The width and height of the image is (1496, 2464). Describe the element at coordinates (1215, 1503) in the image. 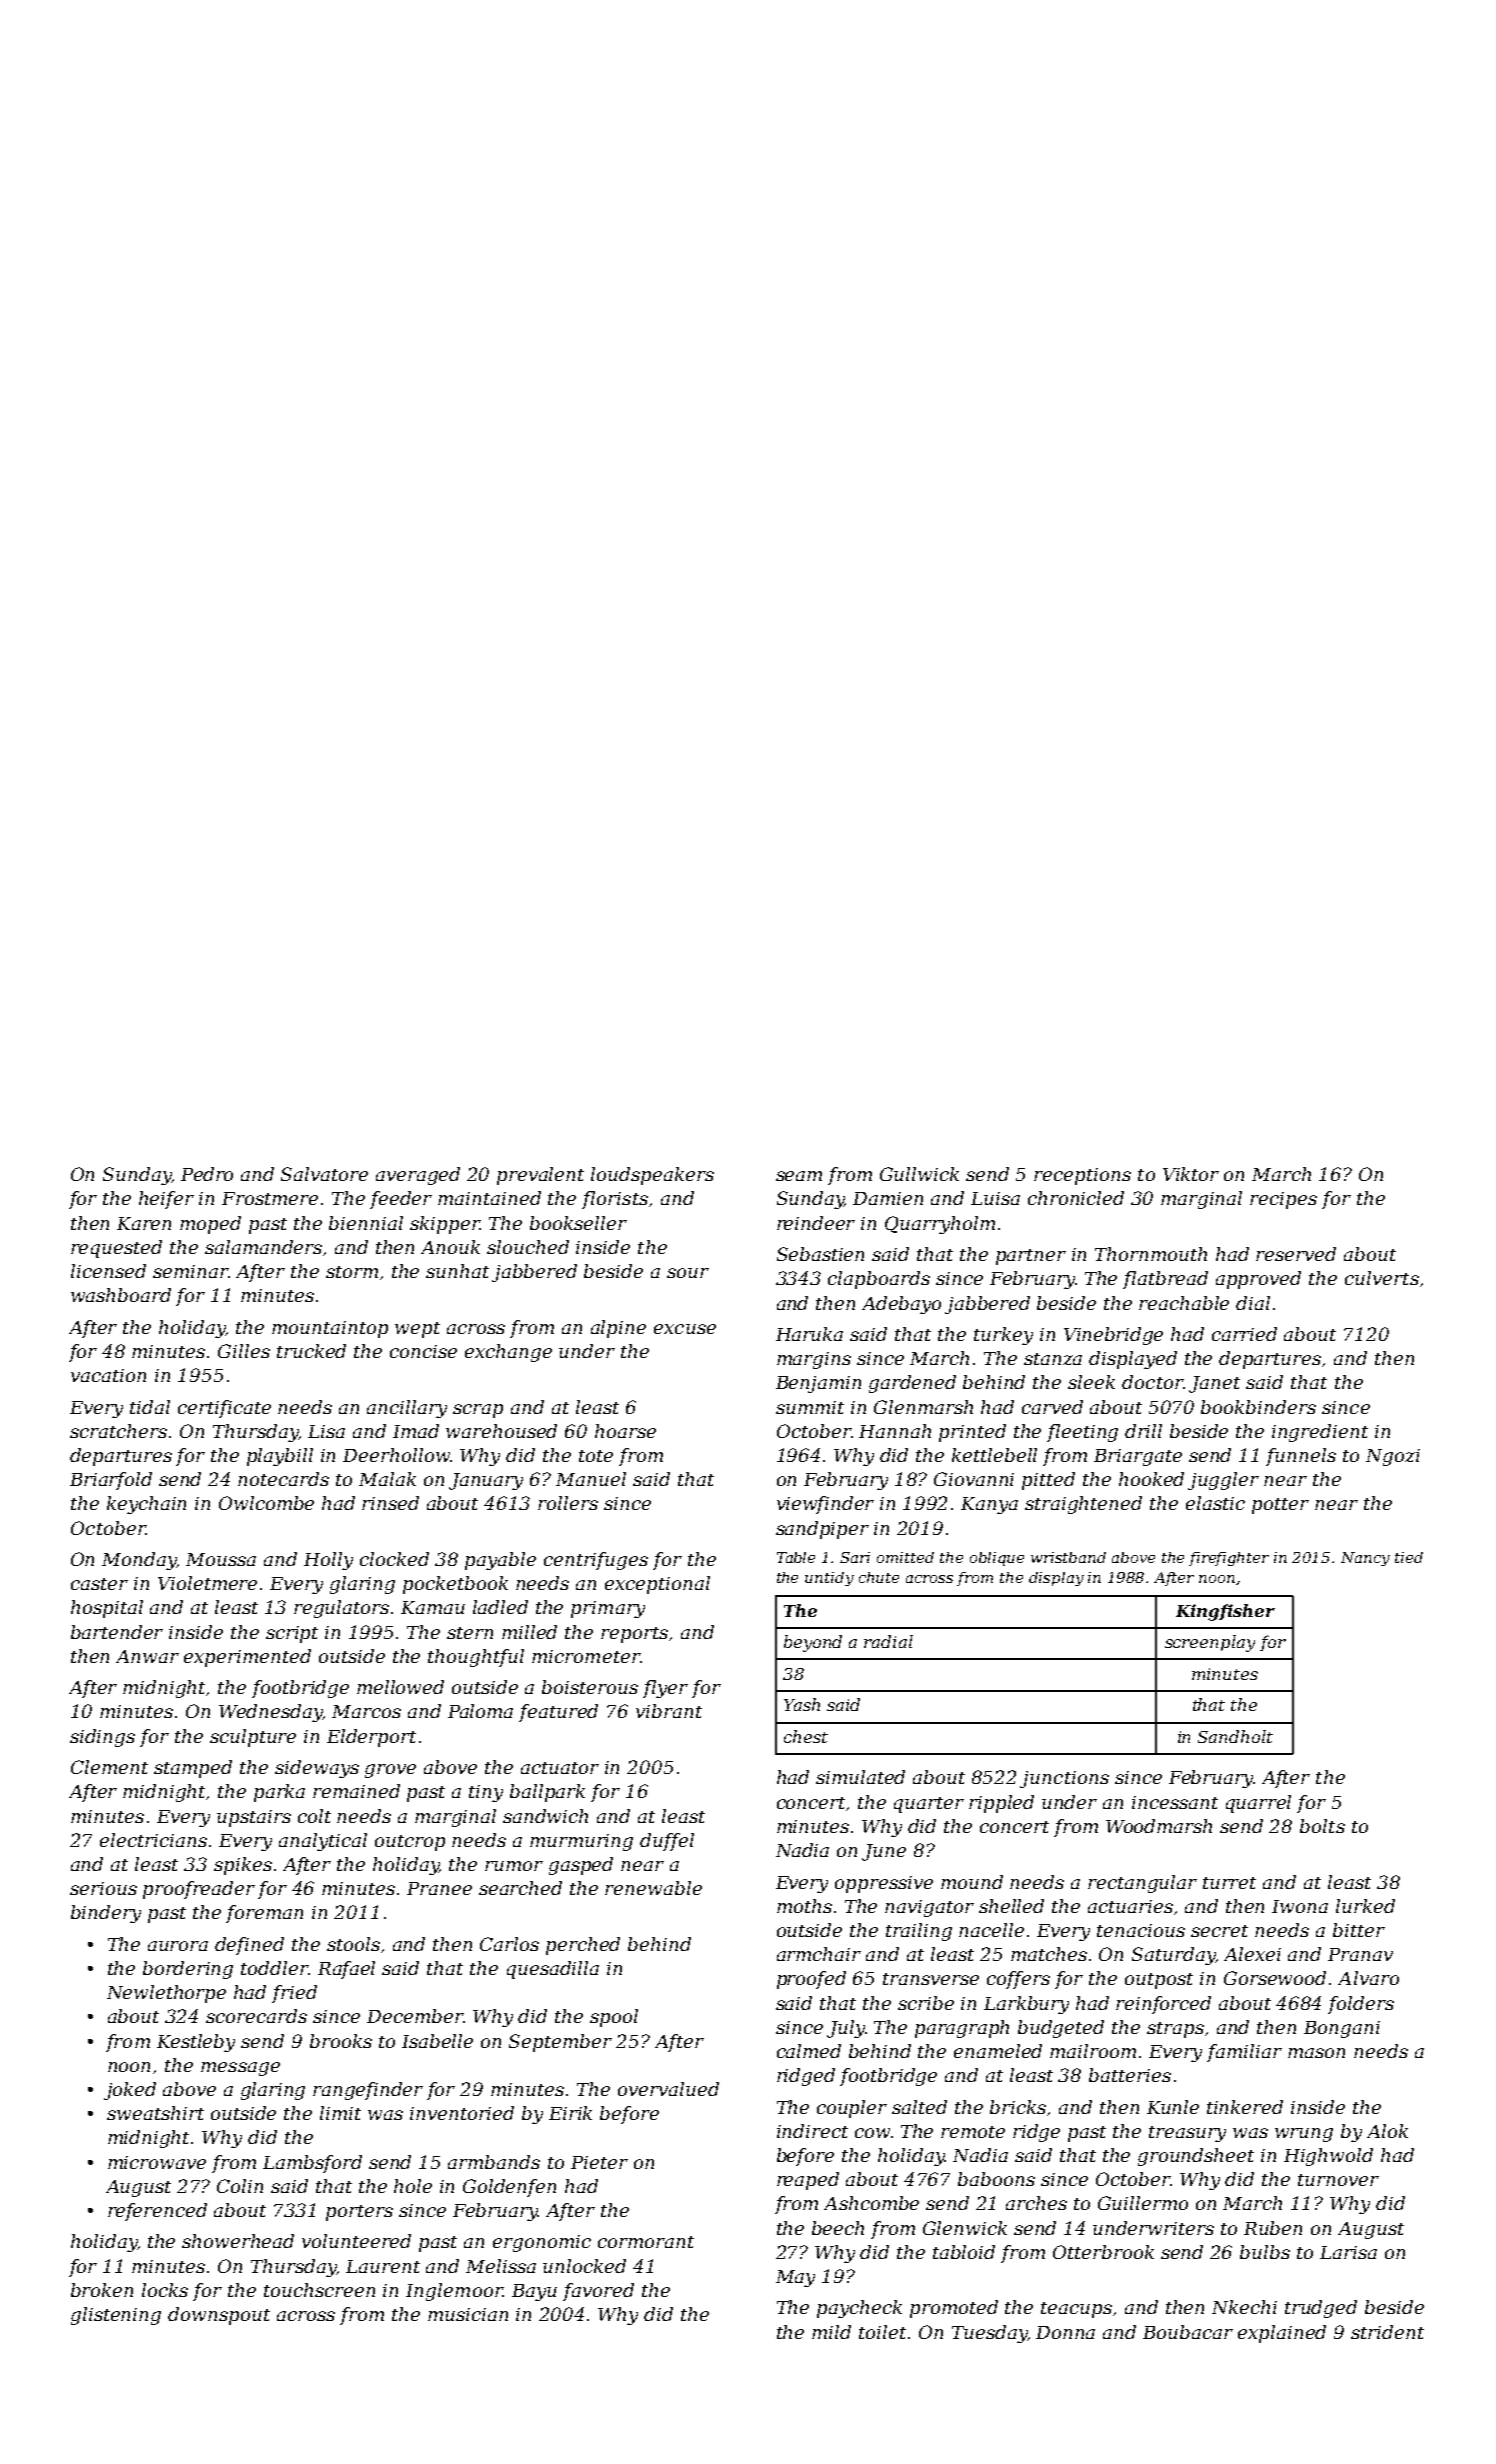

I see `elastic` at that location.
